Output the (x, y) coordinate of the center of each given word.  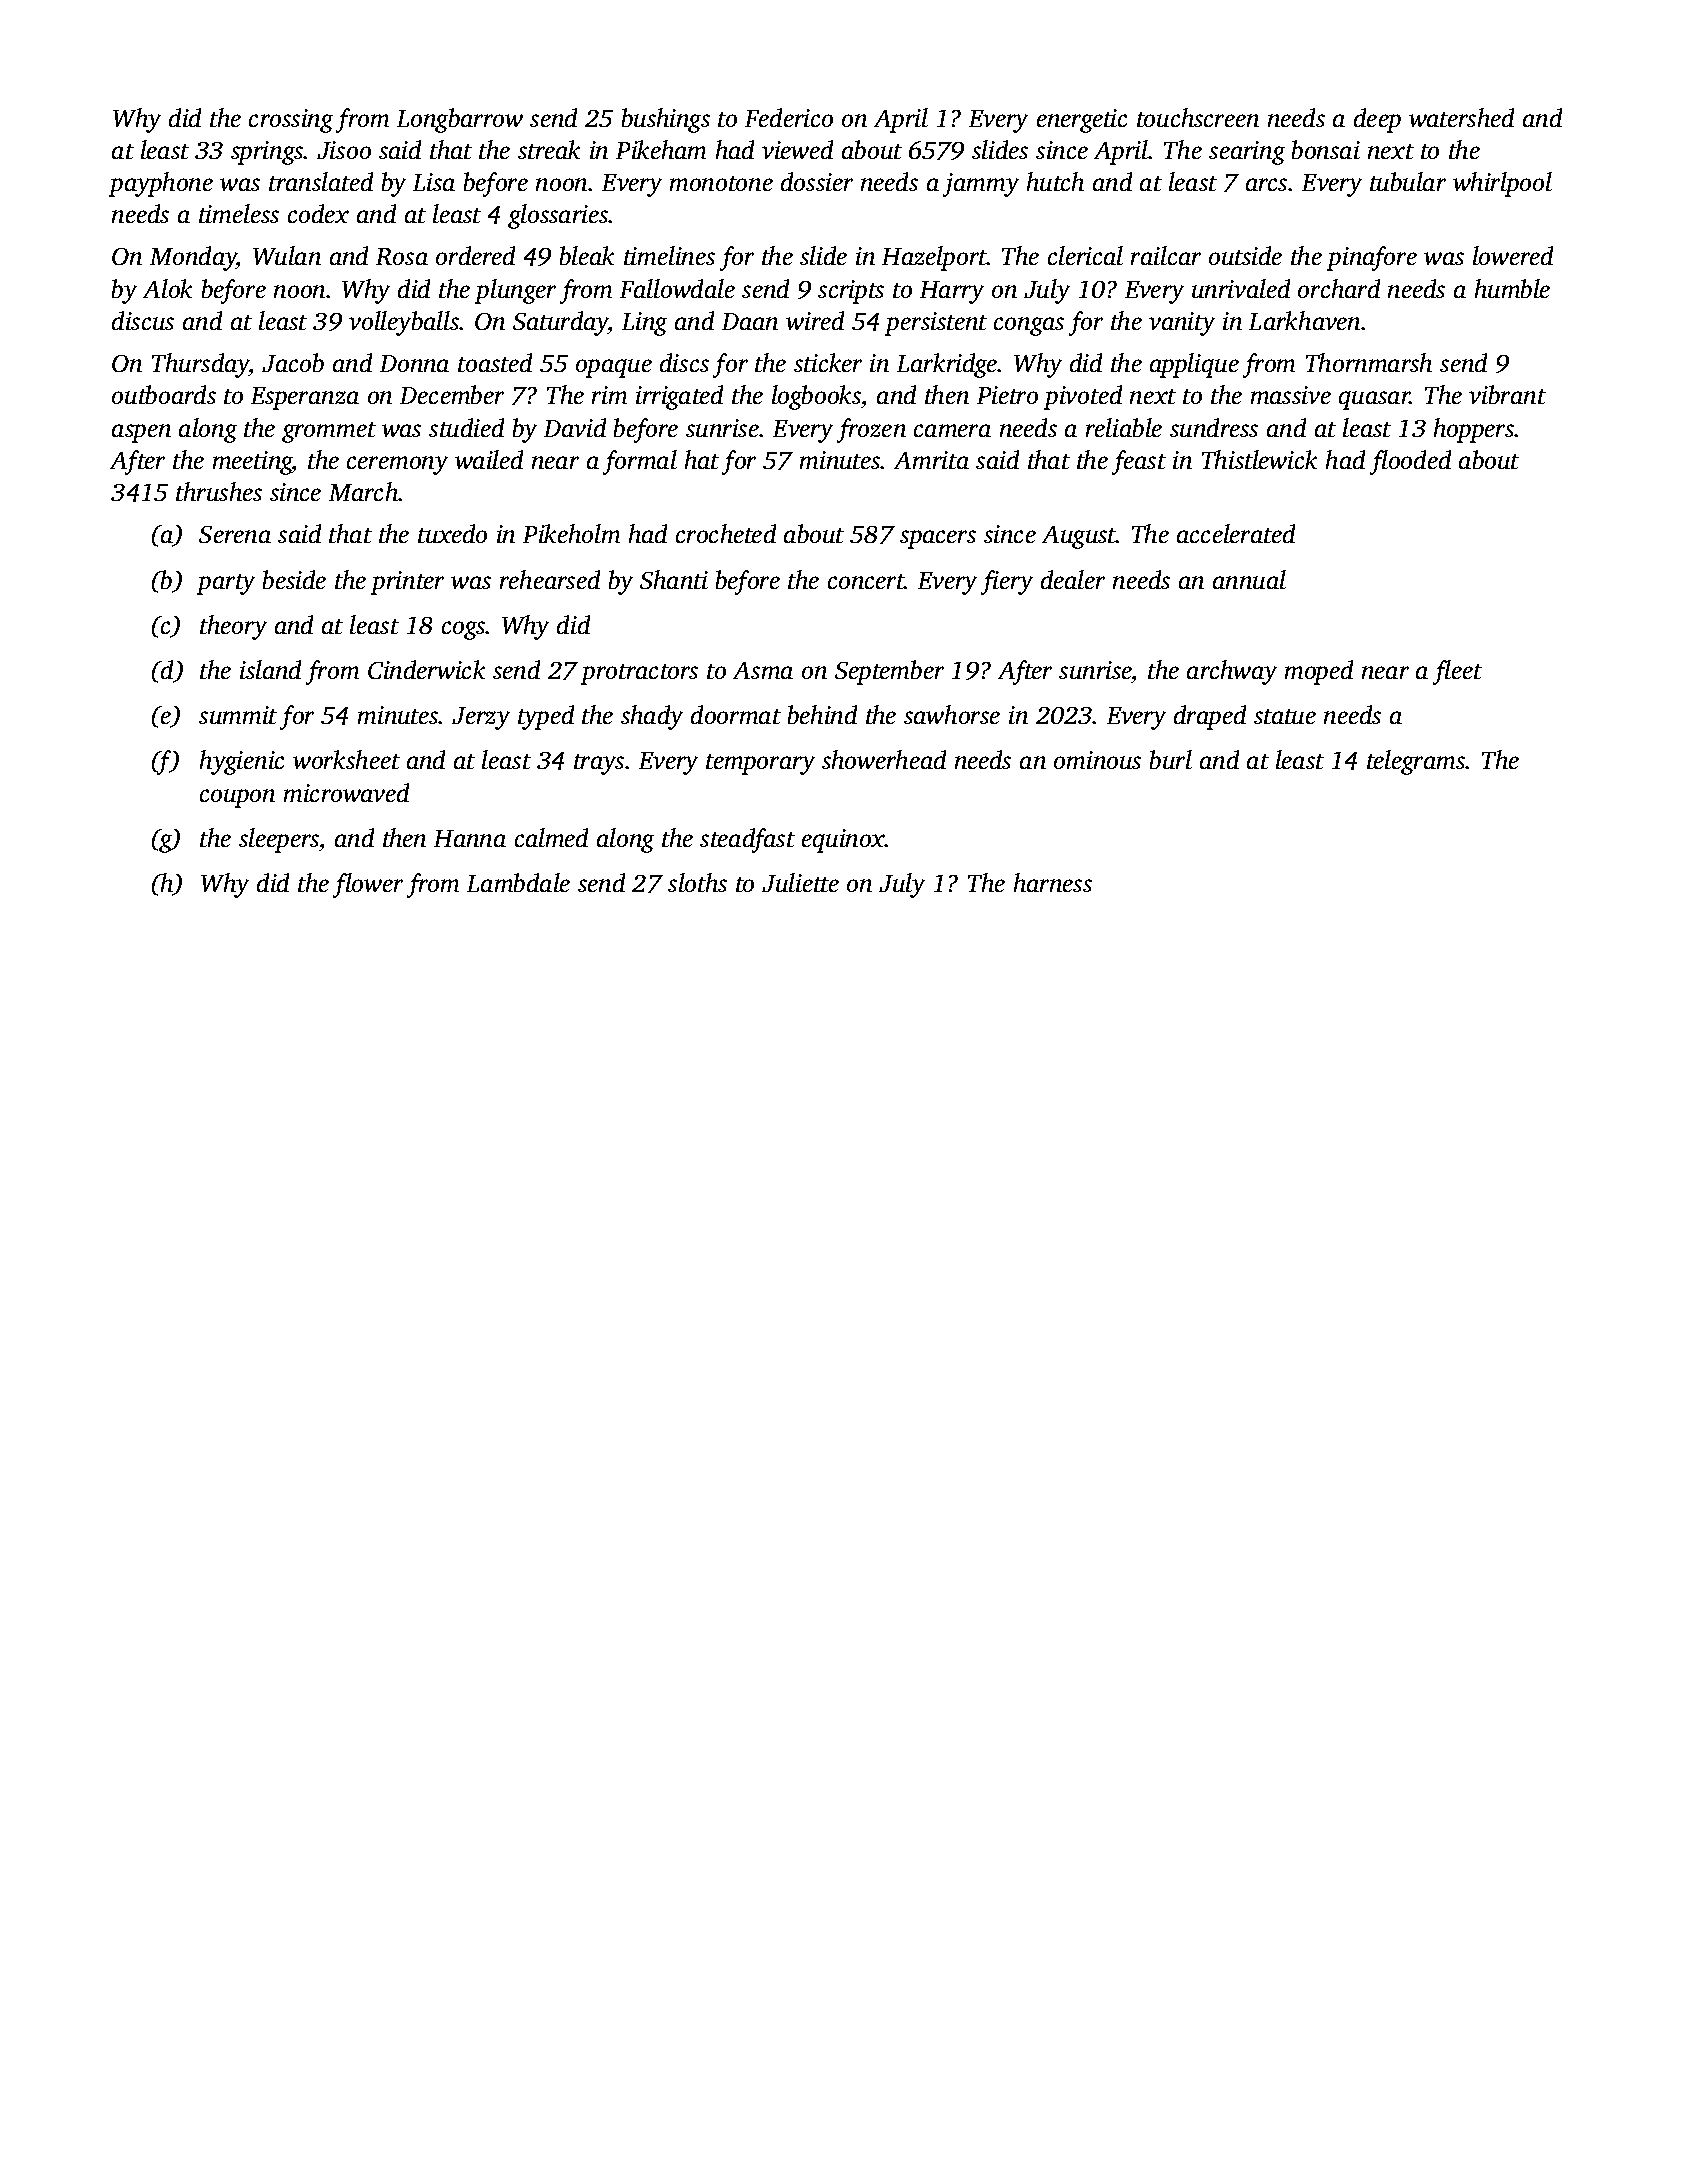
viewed (797, 149)
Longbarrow (460, 120)
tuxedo (452, 533)
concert (866, 581)
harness (1053, 882)
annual (1249, 579)
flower (368, 885)
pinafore (1372, 258)
